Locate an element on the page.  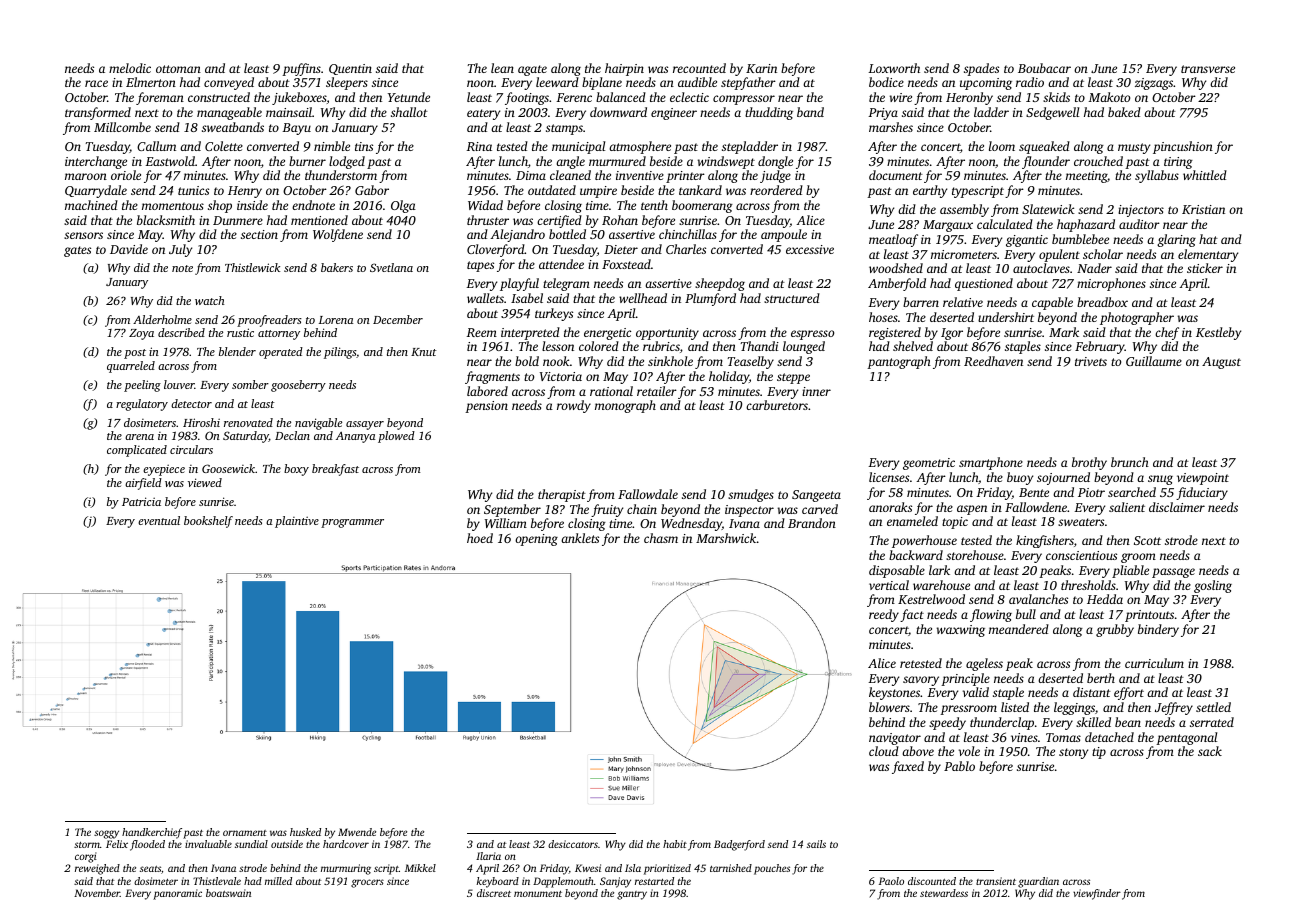
keystones is located at coordinates (894, 693).
